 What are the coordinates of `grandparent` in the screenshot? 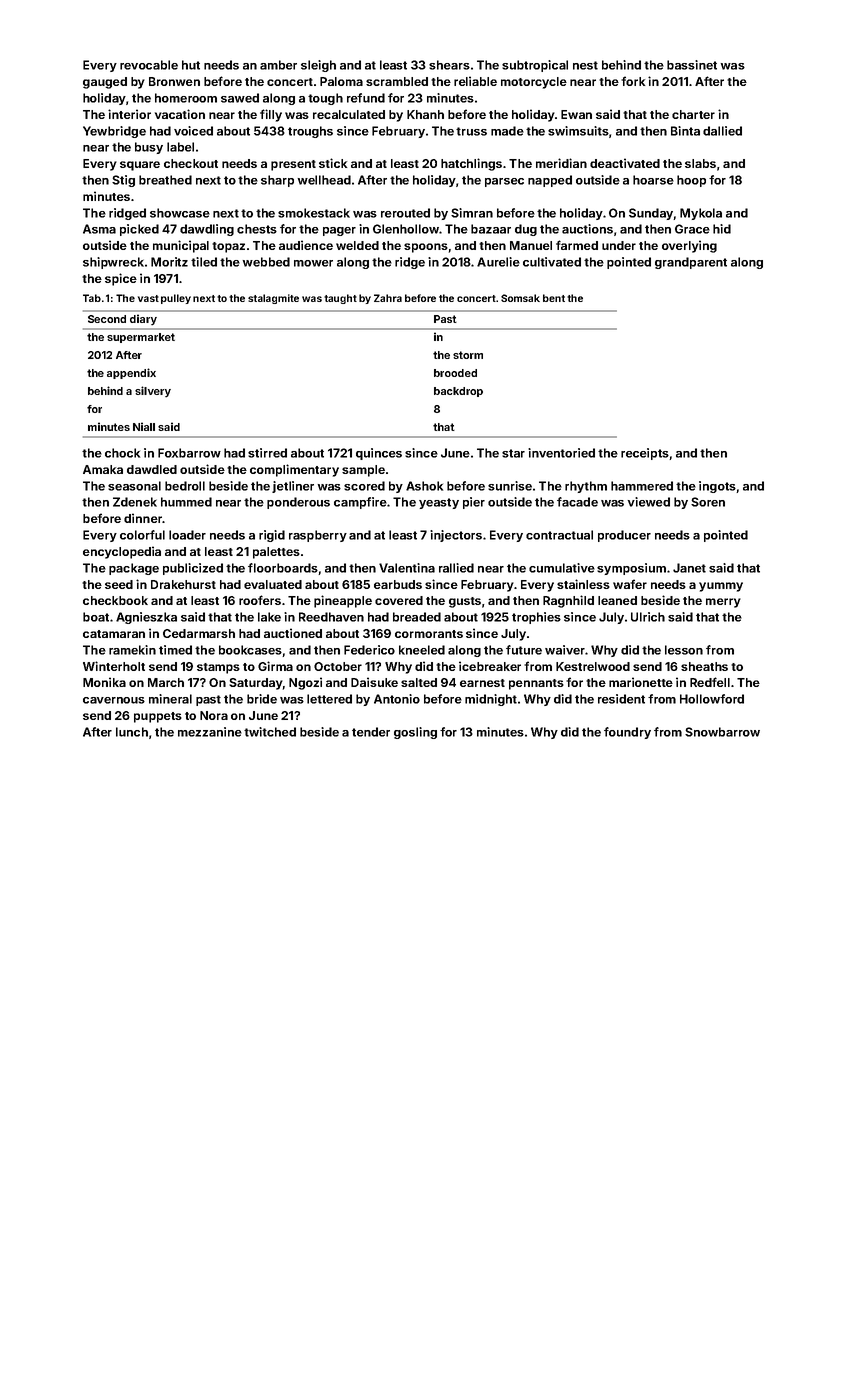 It's located at (691, 263).
